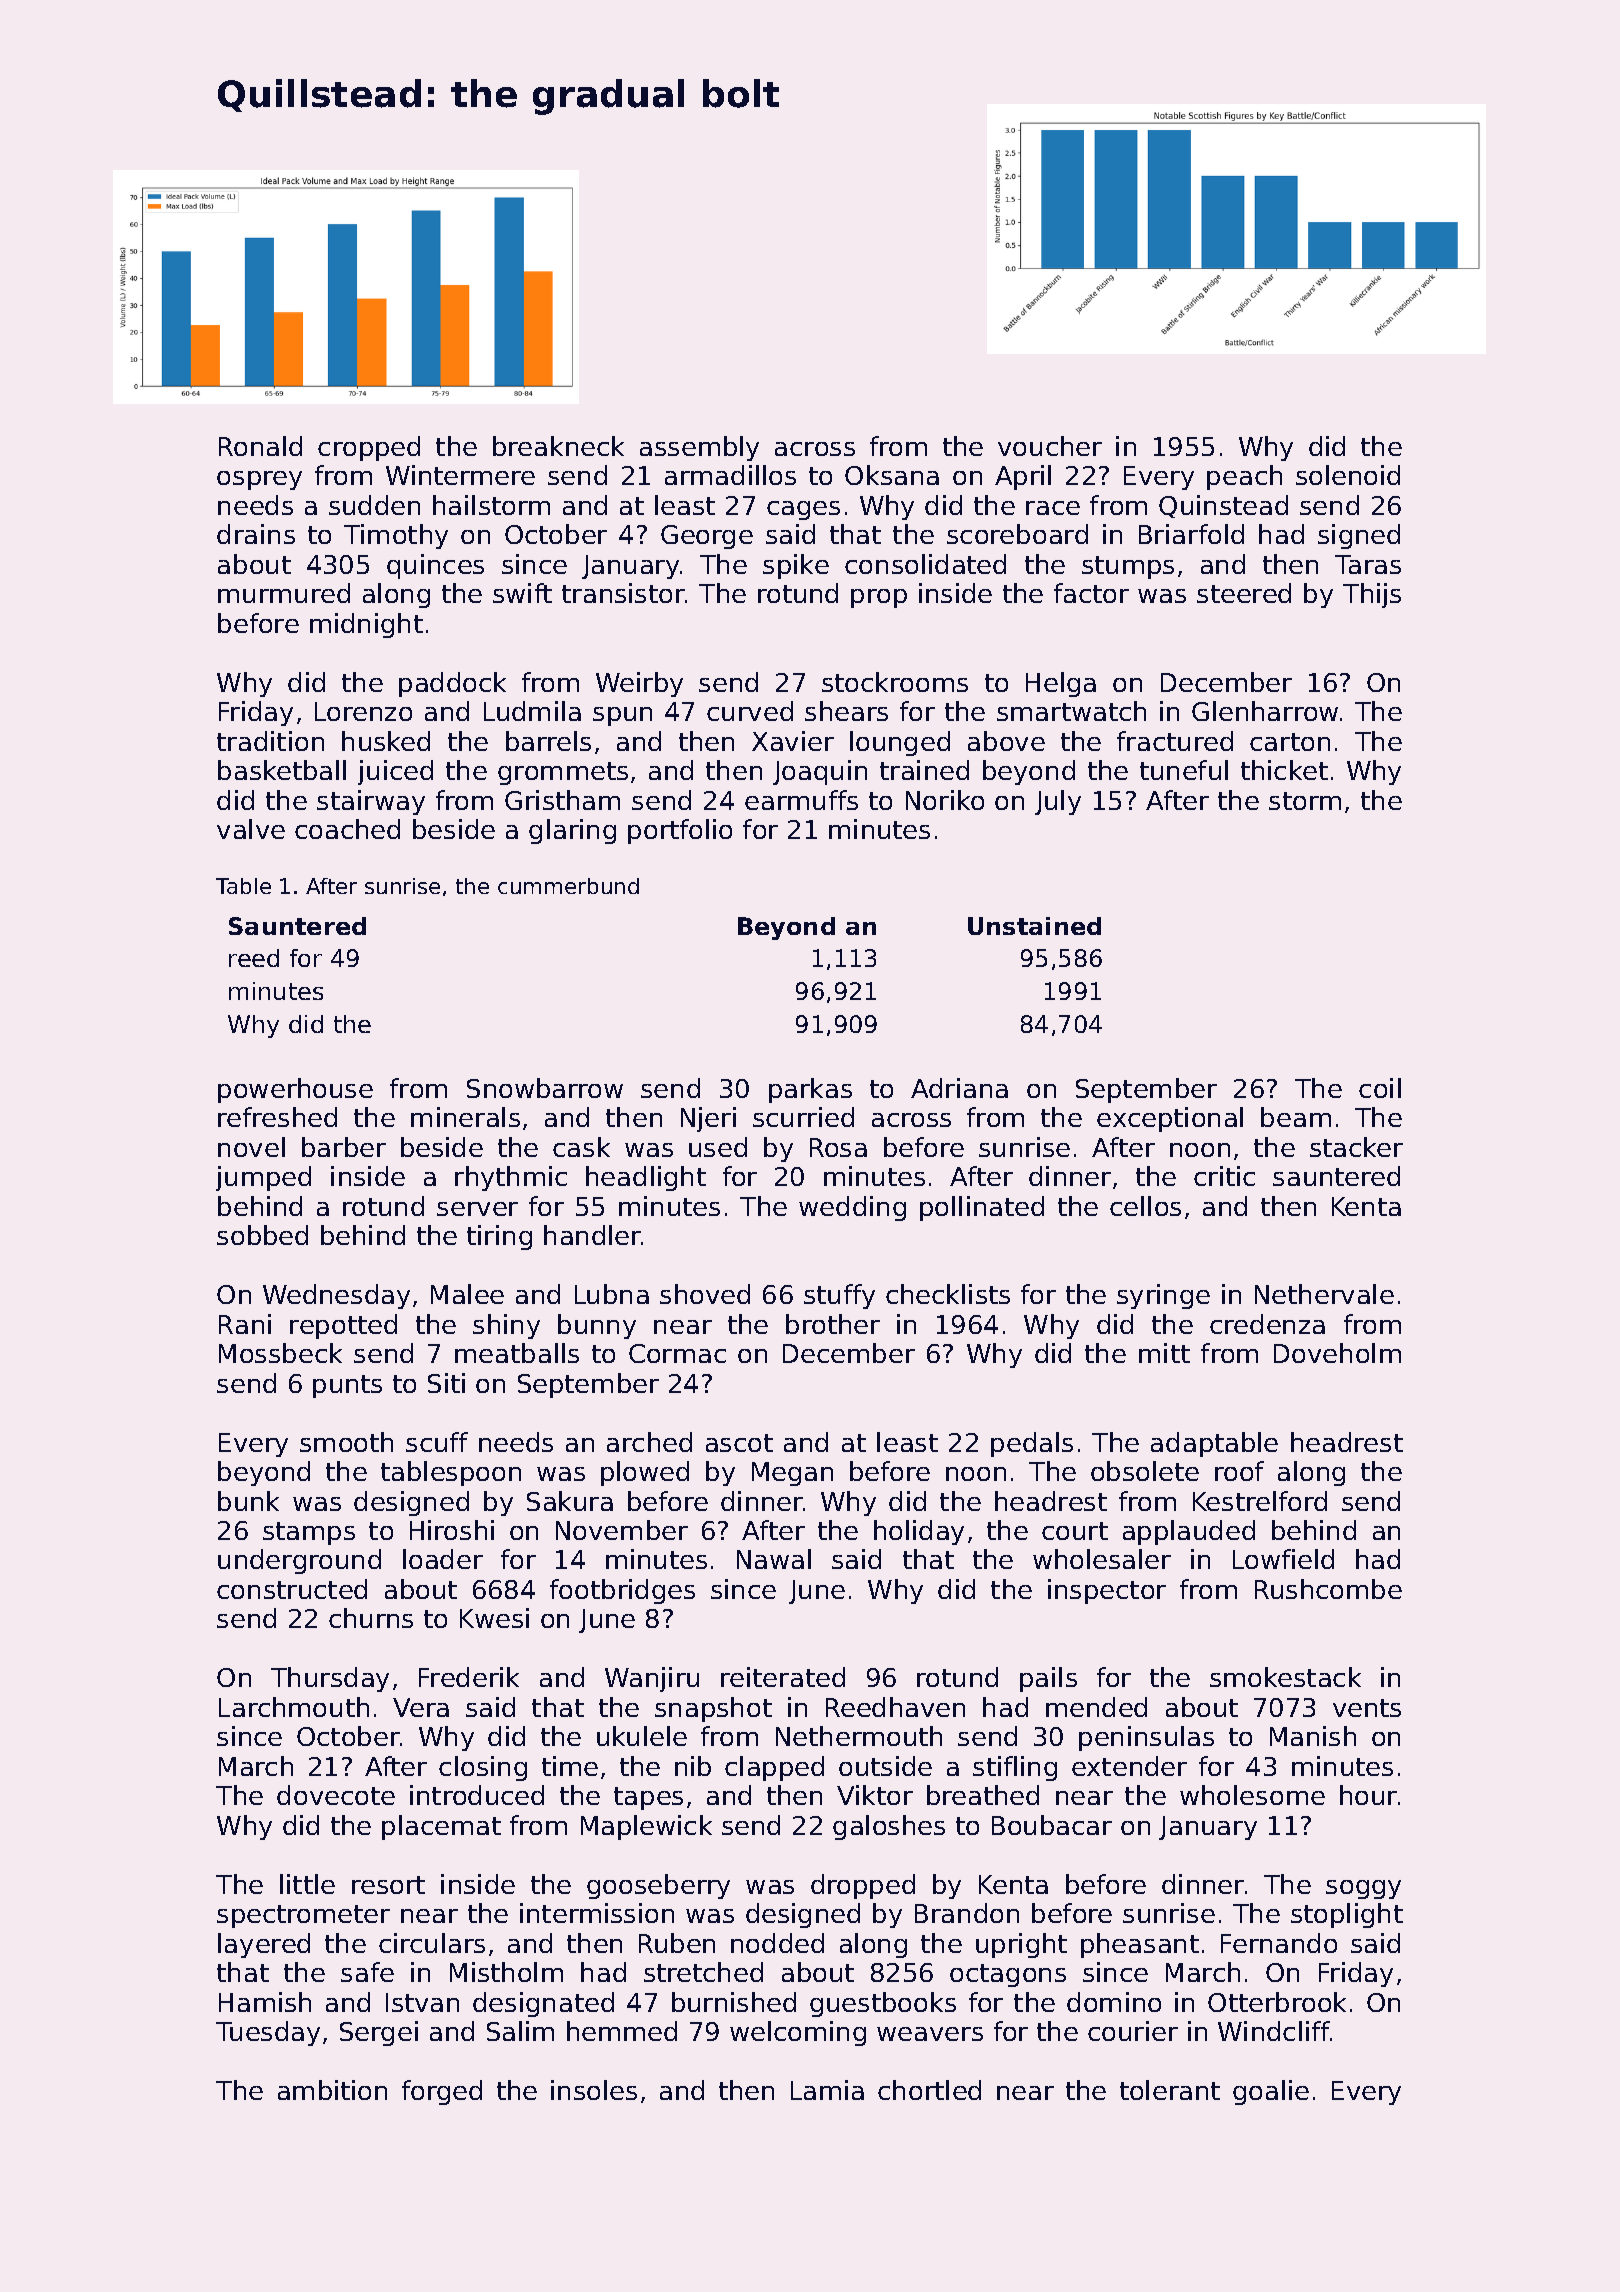  What do you see at coordinates (810, 1090) in the document?
I see `parkas` at bounding box center [810, 1090].
